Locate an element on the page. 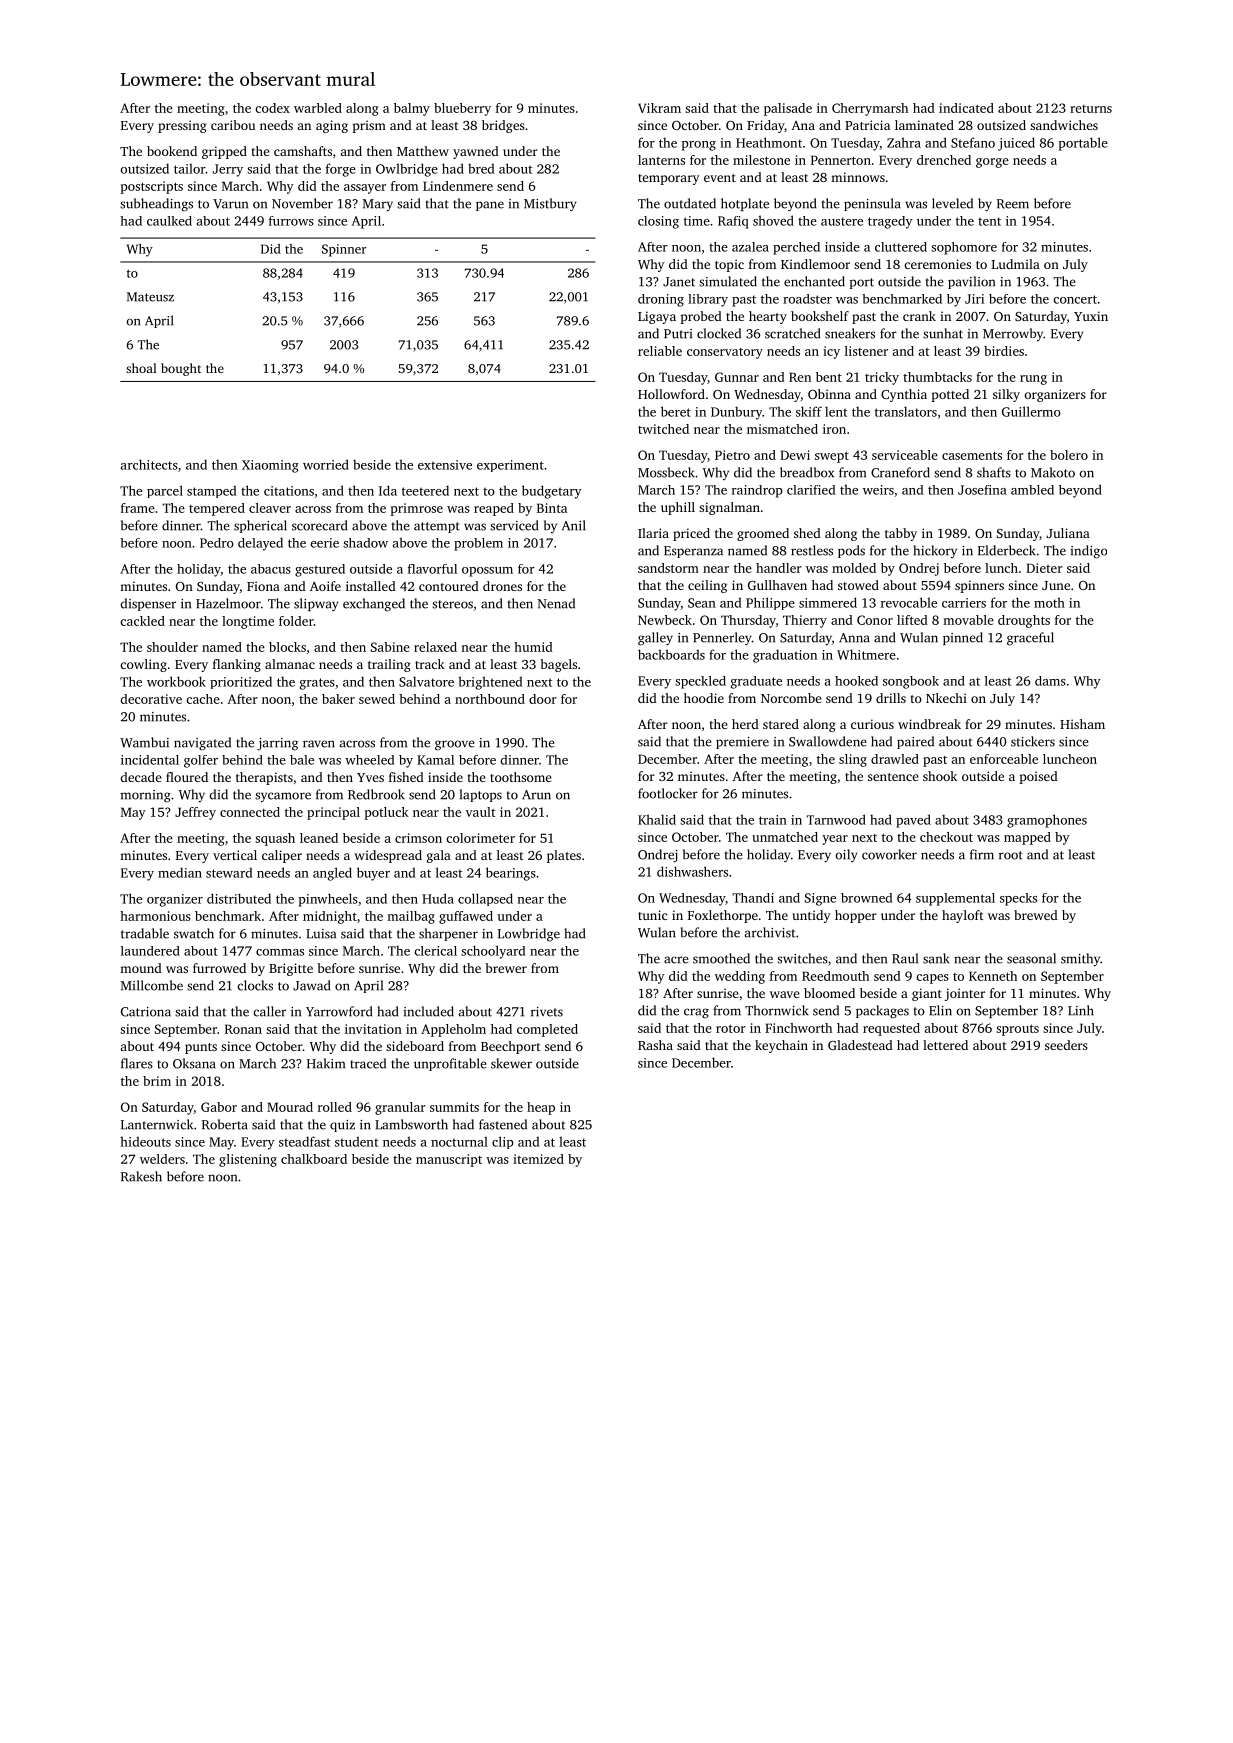  exchanged is located at coordinates (374, 605).
